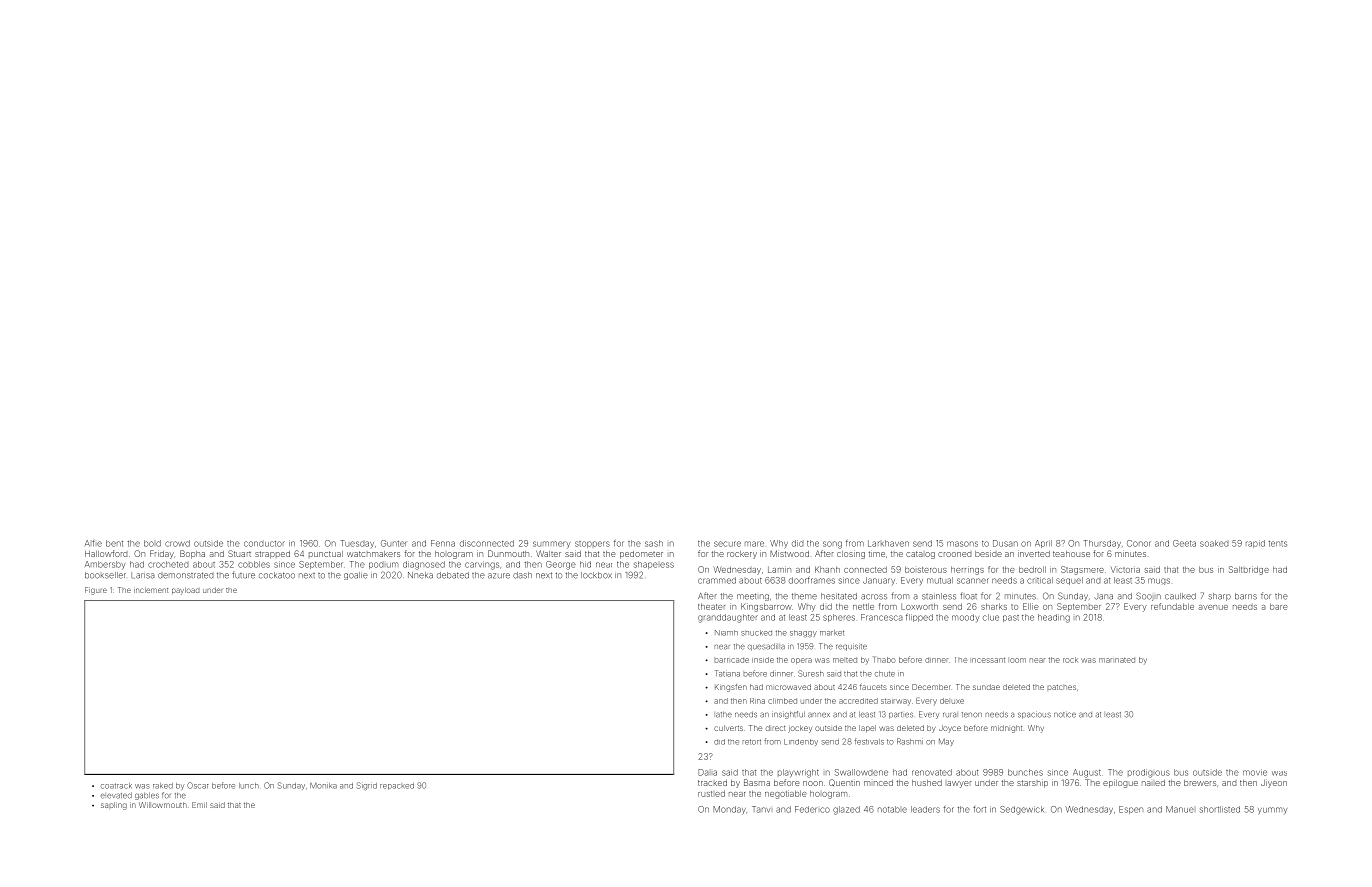 Image resolution: width=1372 pixels, height=887 pixels. Describe the element at coordinates (731, 660) in the page. I see `barricade` at that location.
